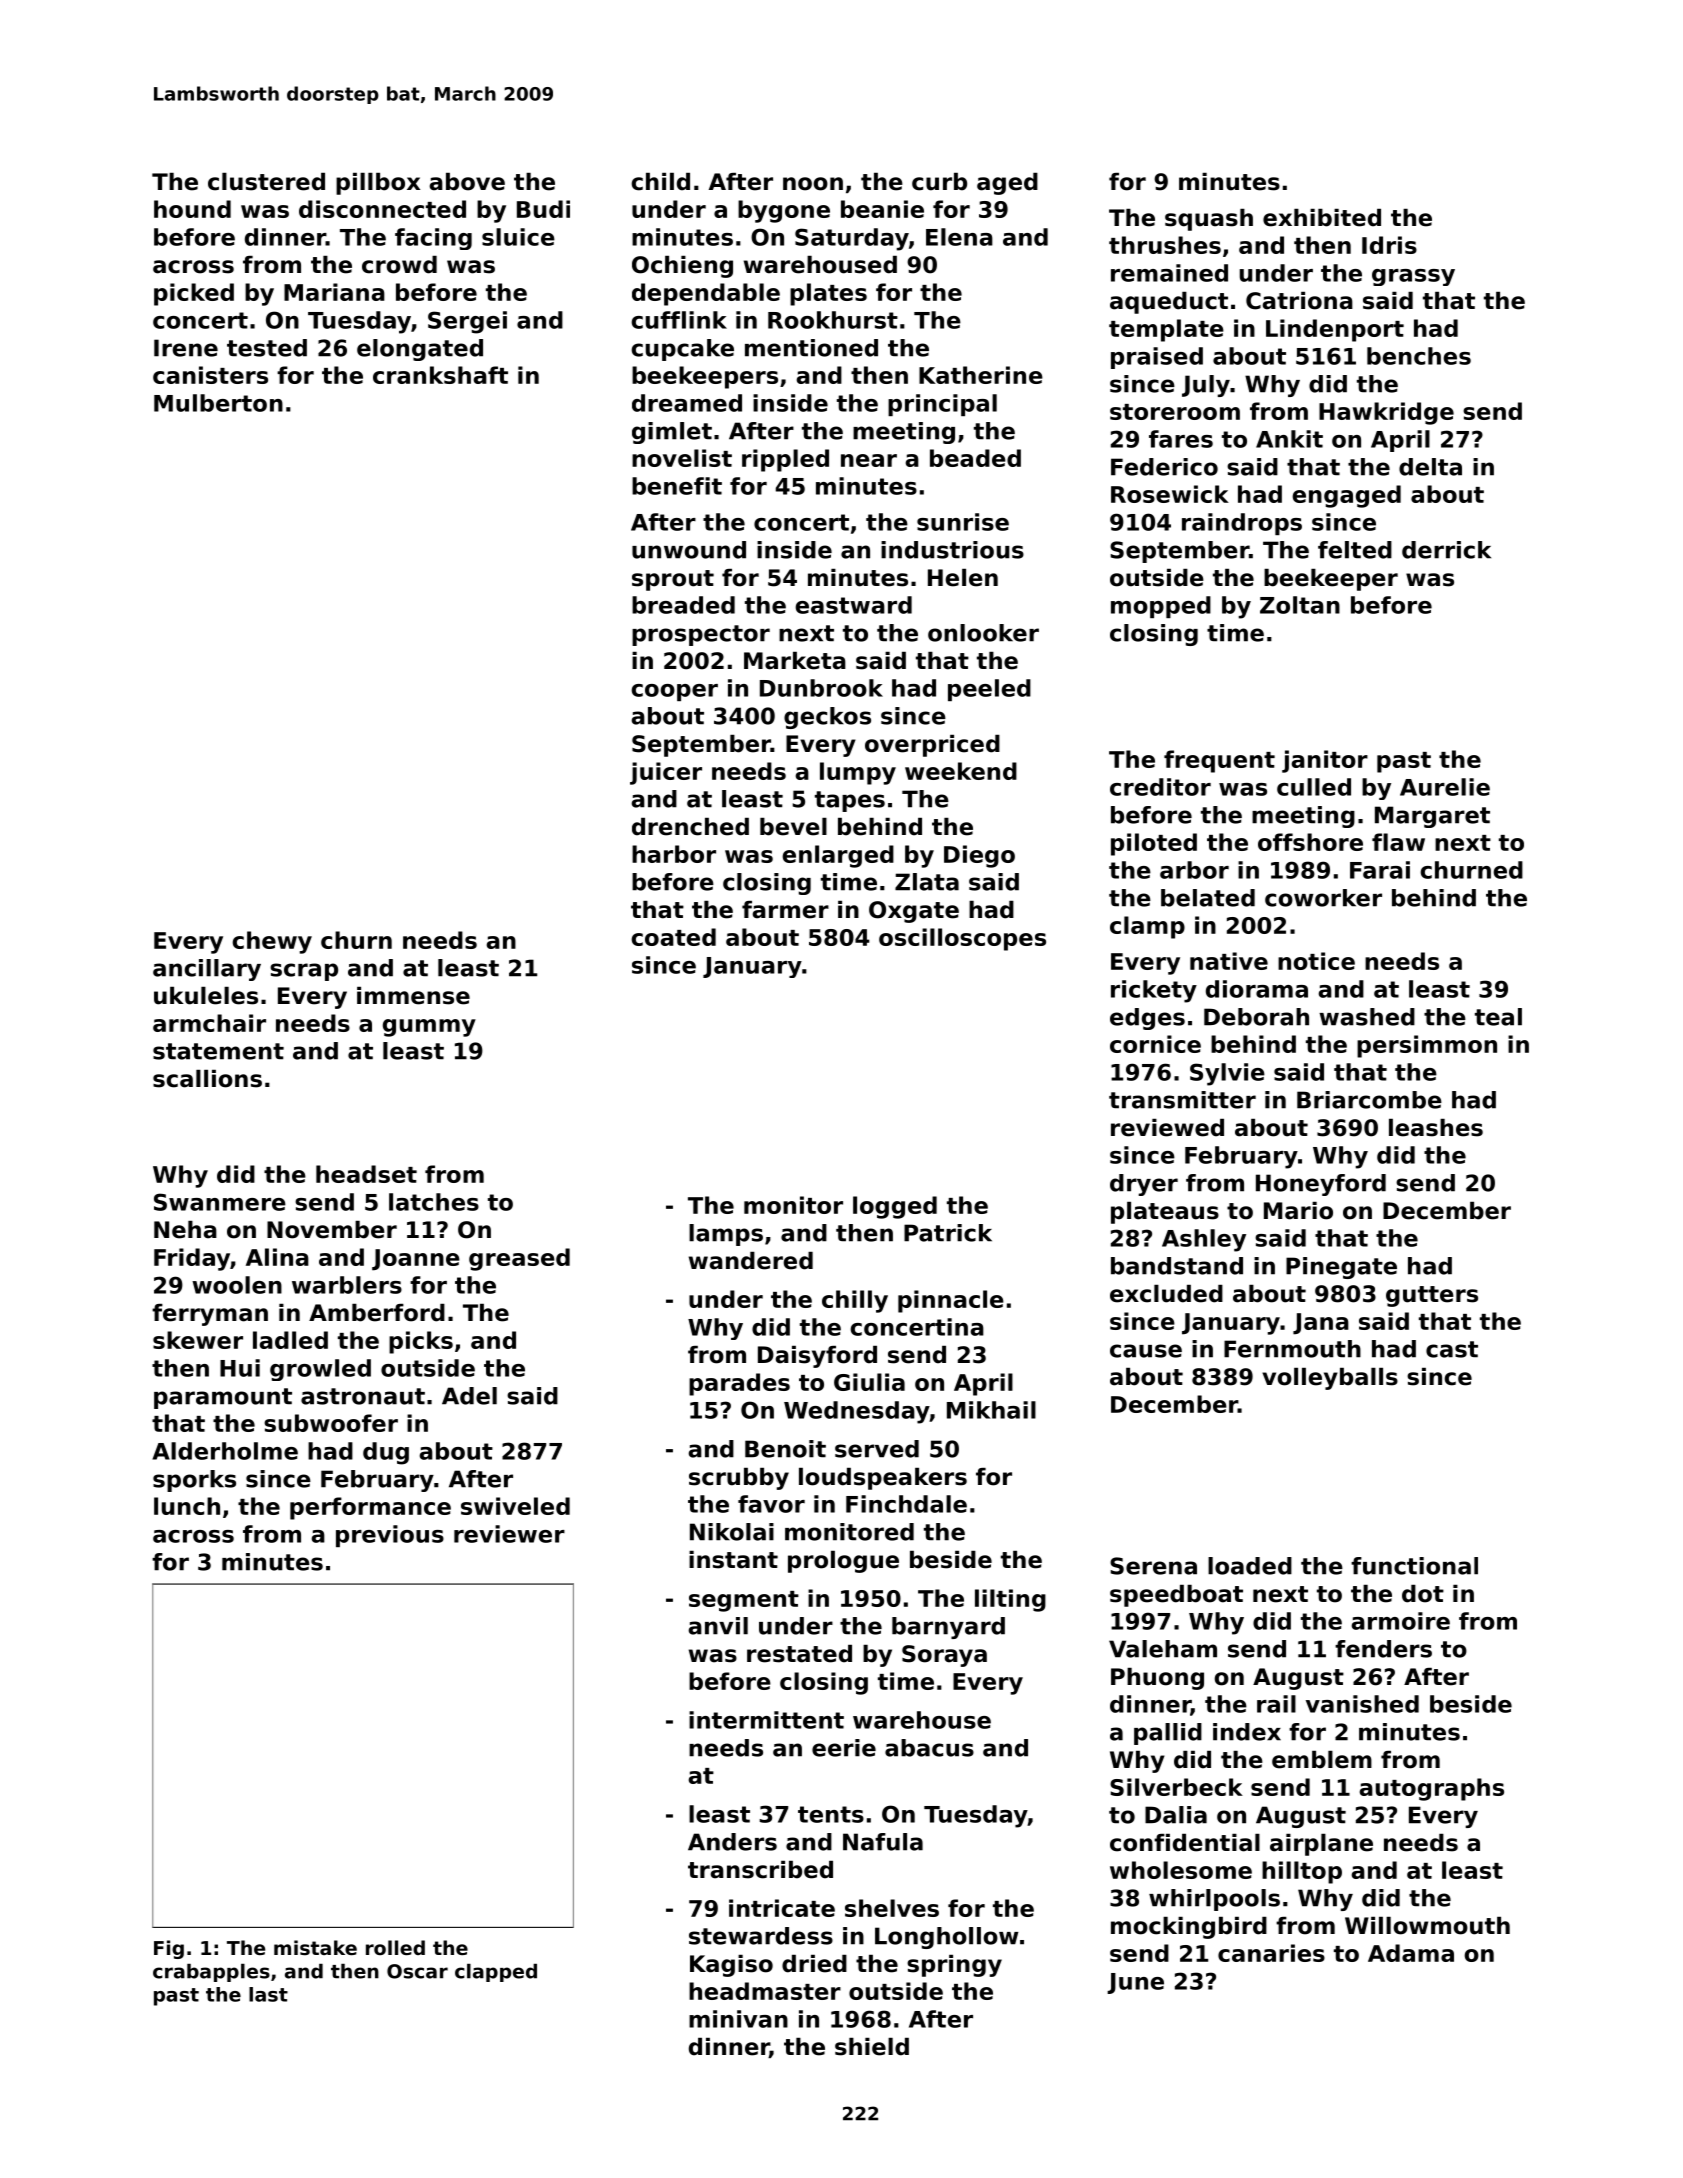 The width and height of the image is (1683, 2178). What do you see at coordinates (334, 292) in the image?
I see `Mariana` at bounding box center [334, 292].
